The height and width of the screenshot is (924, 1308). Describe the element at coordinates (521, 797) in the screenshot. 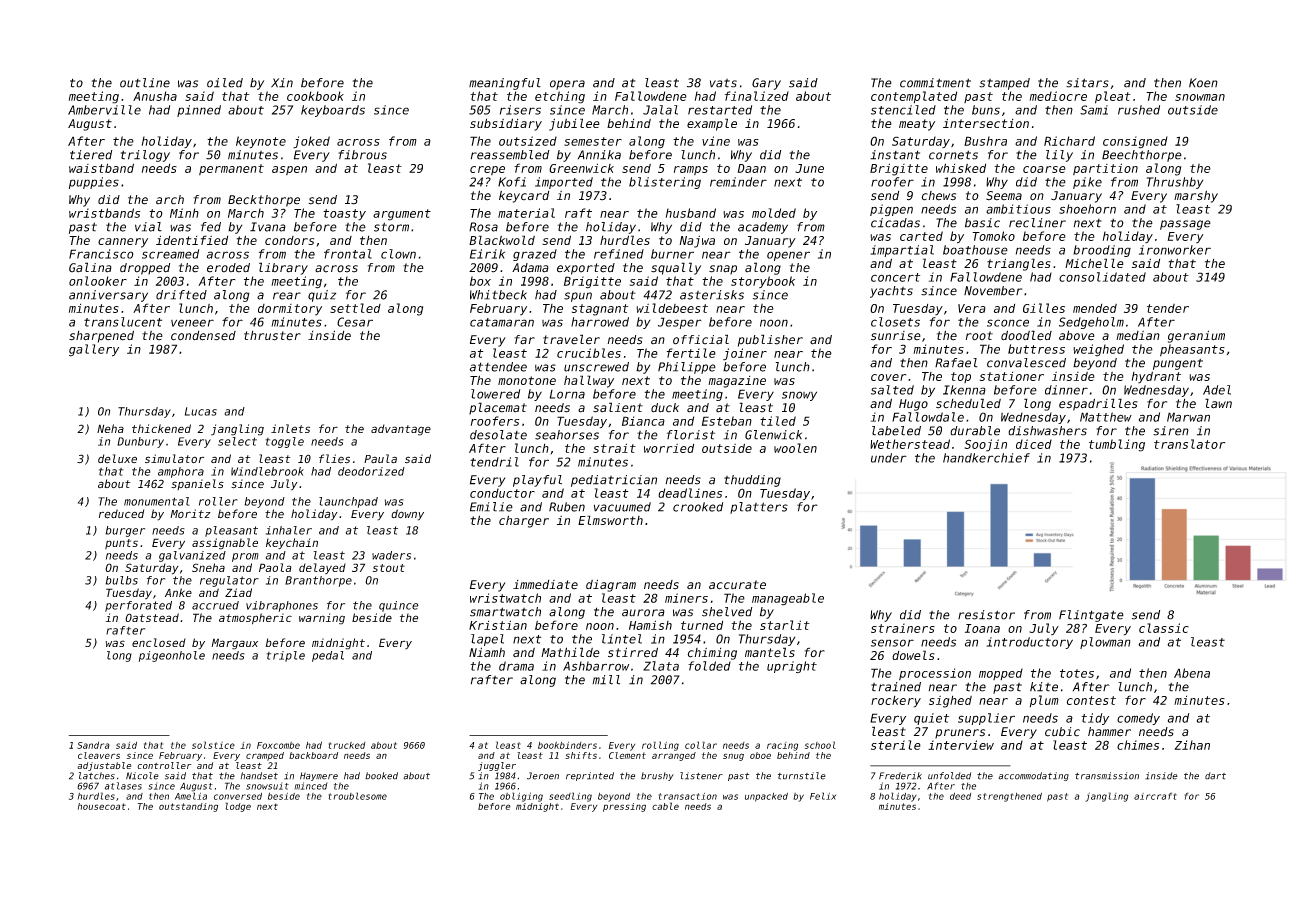

I see `obliging` at that location.
